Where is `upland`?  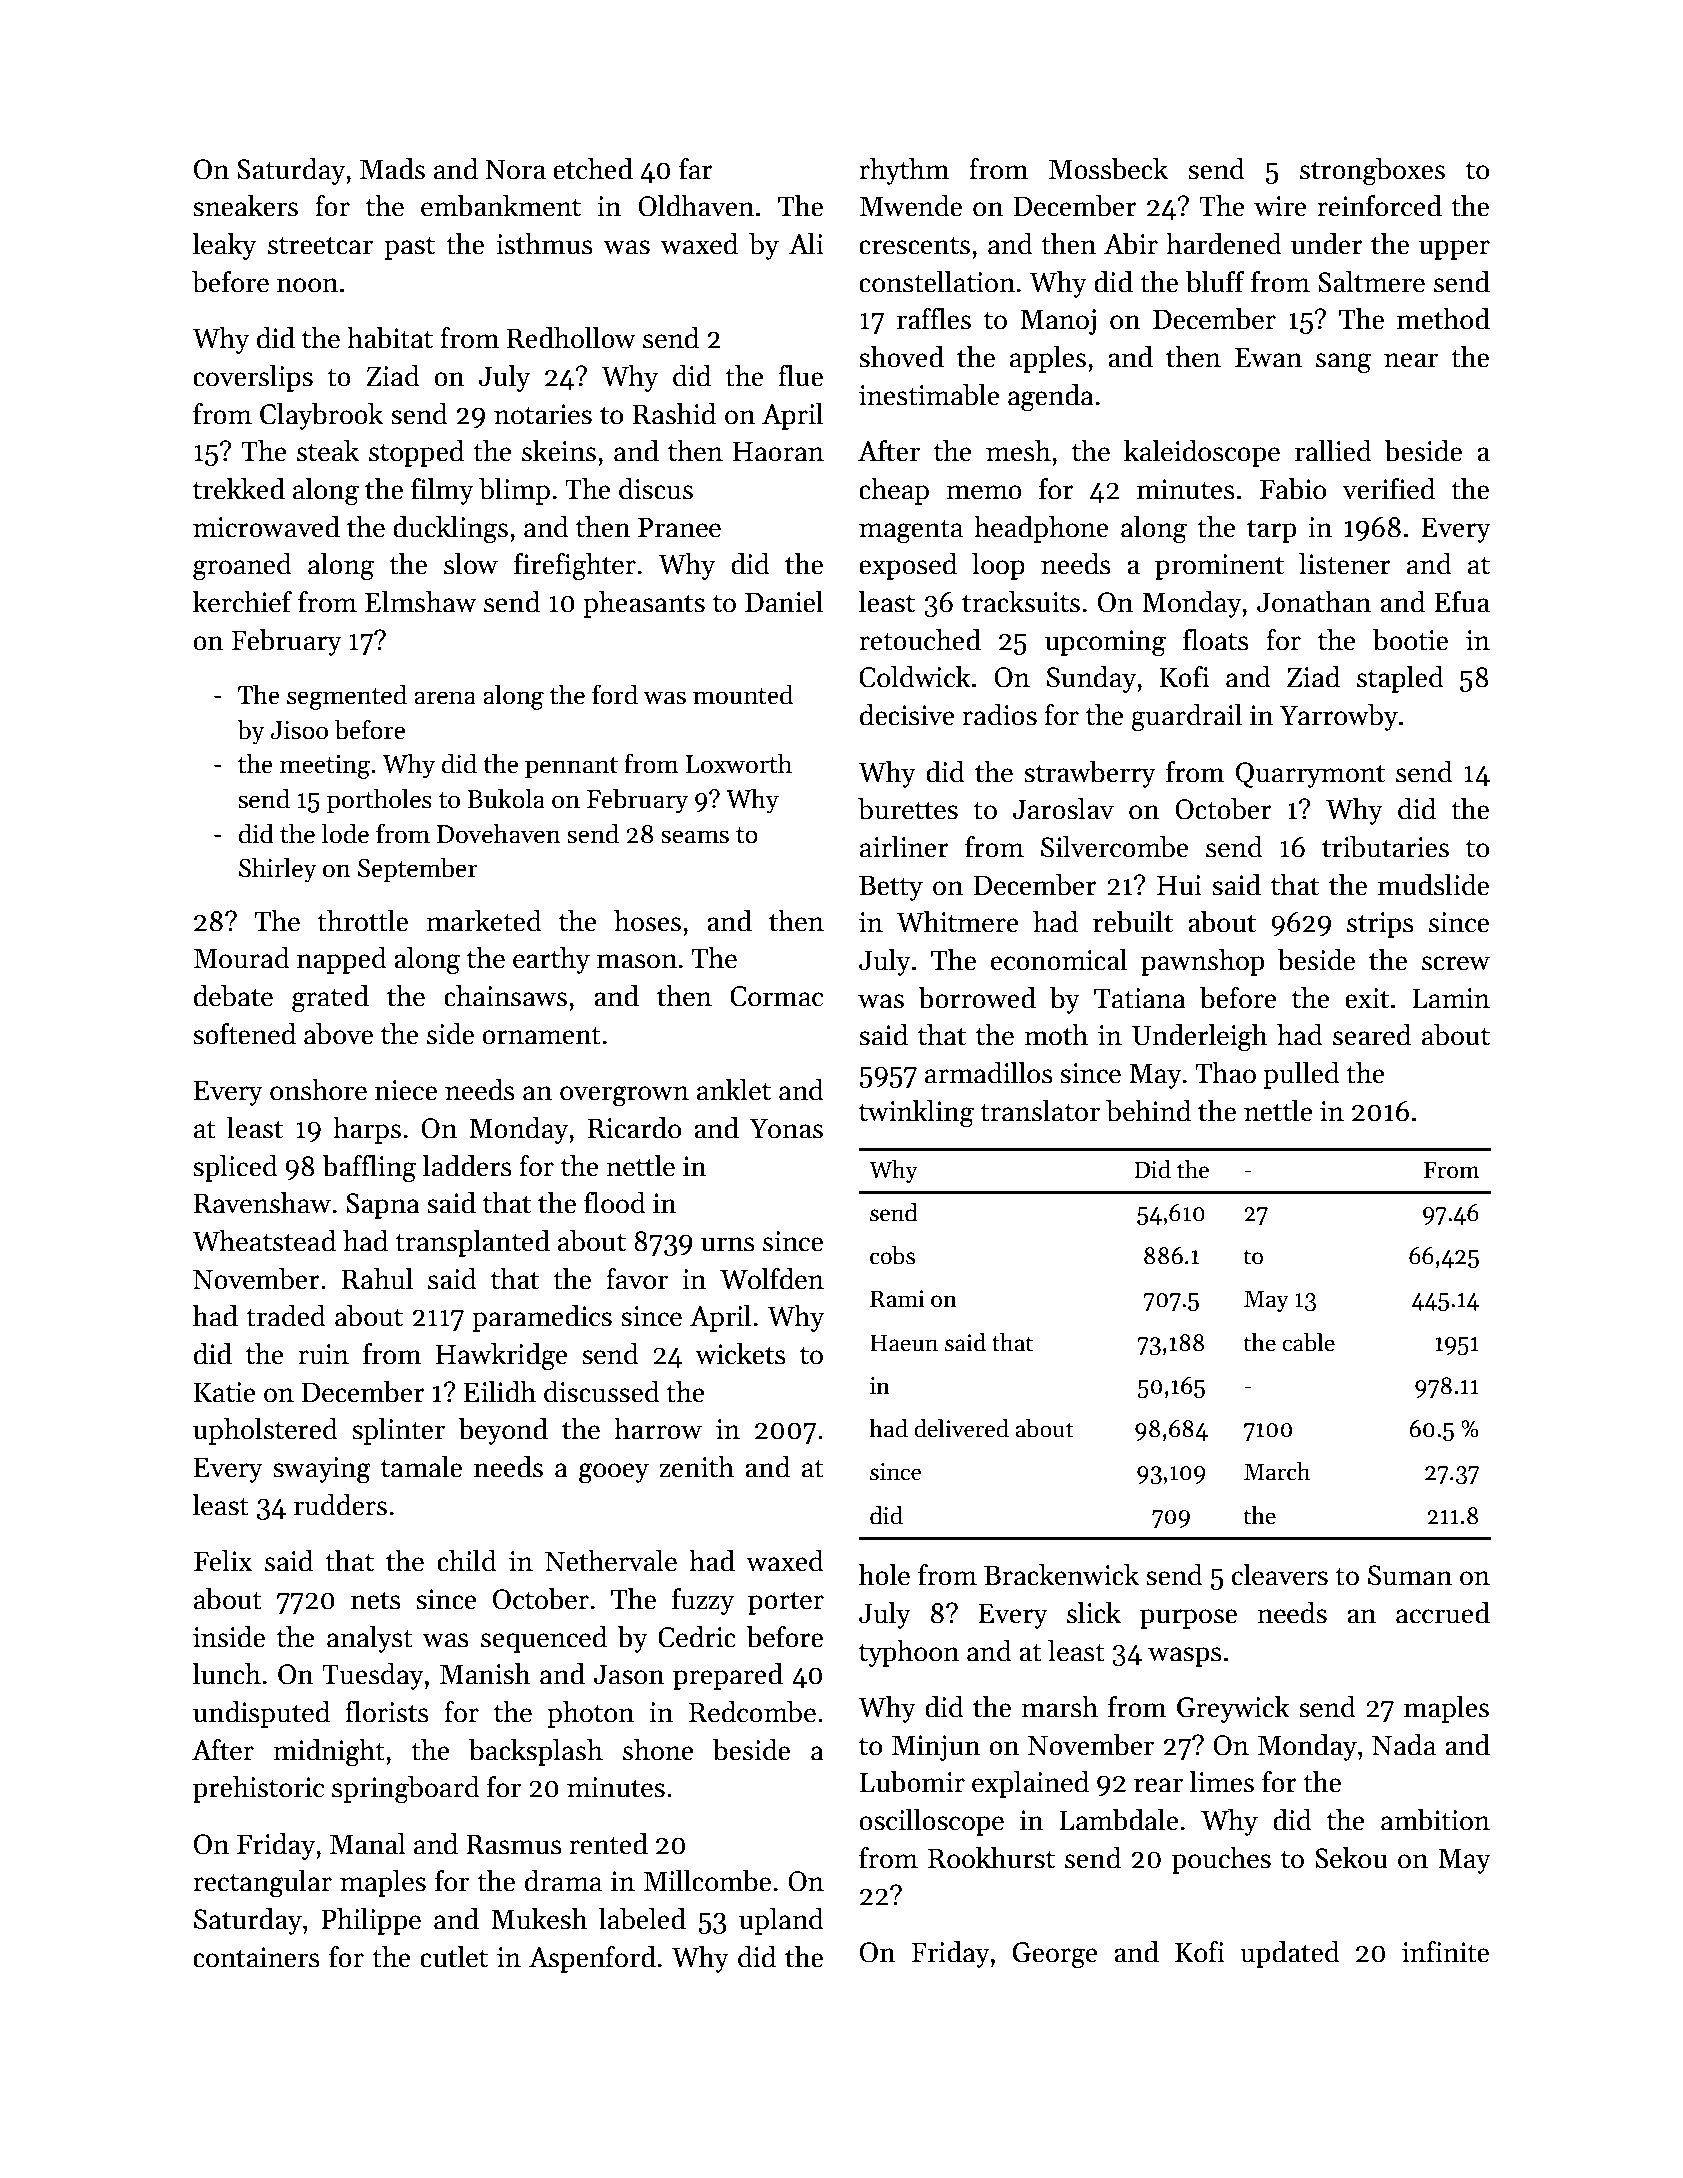
upland is located at coordinates (781, 1921).
